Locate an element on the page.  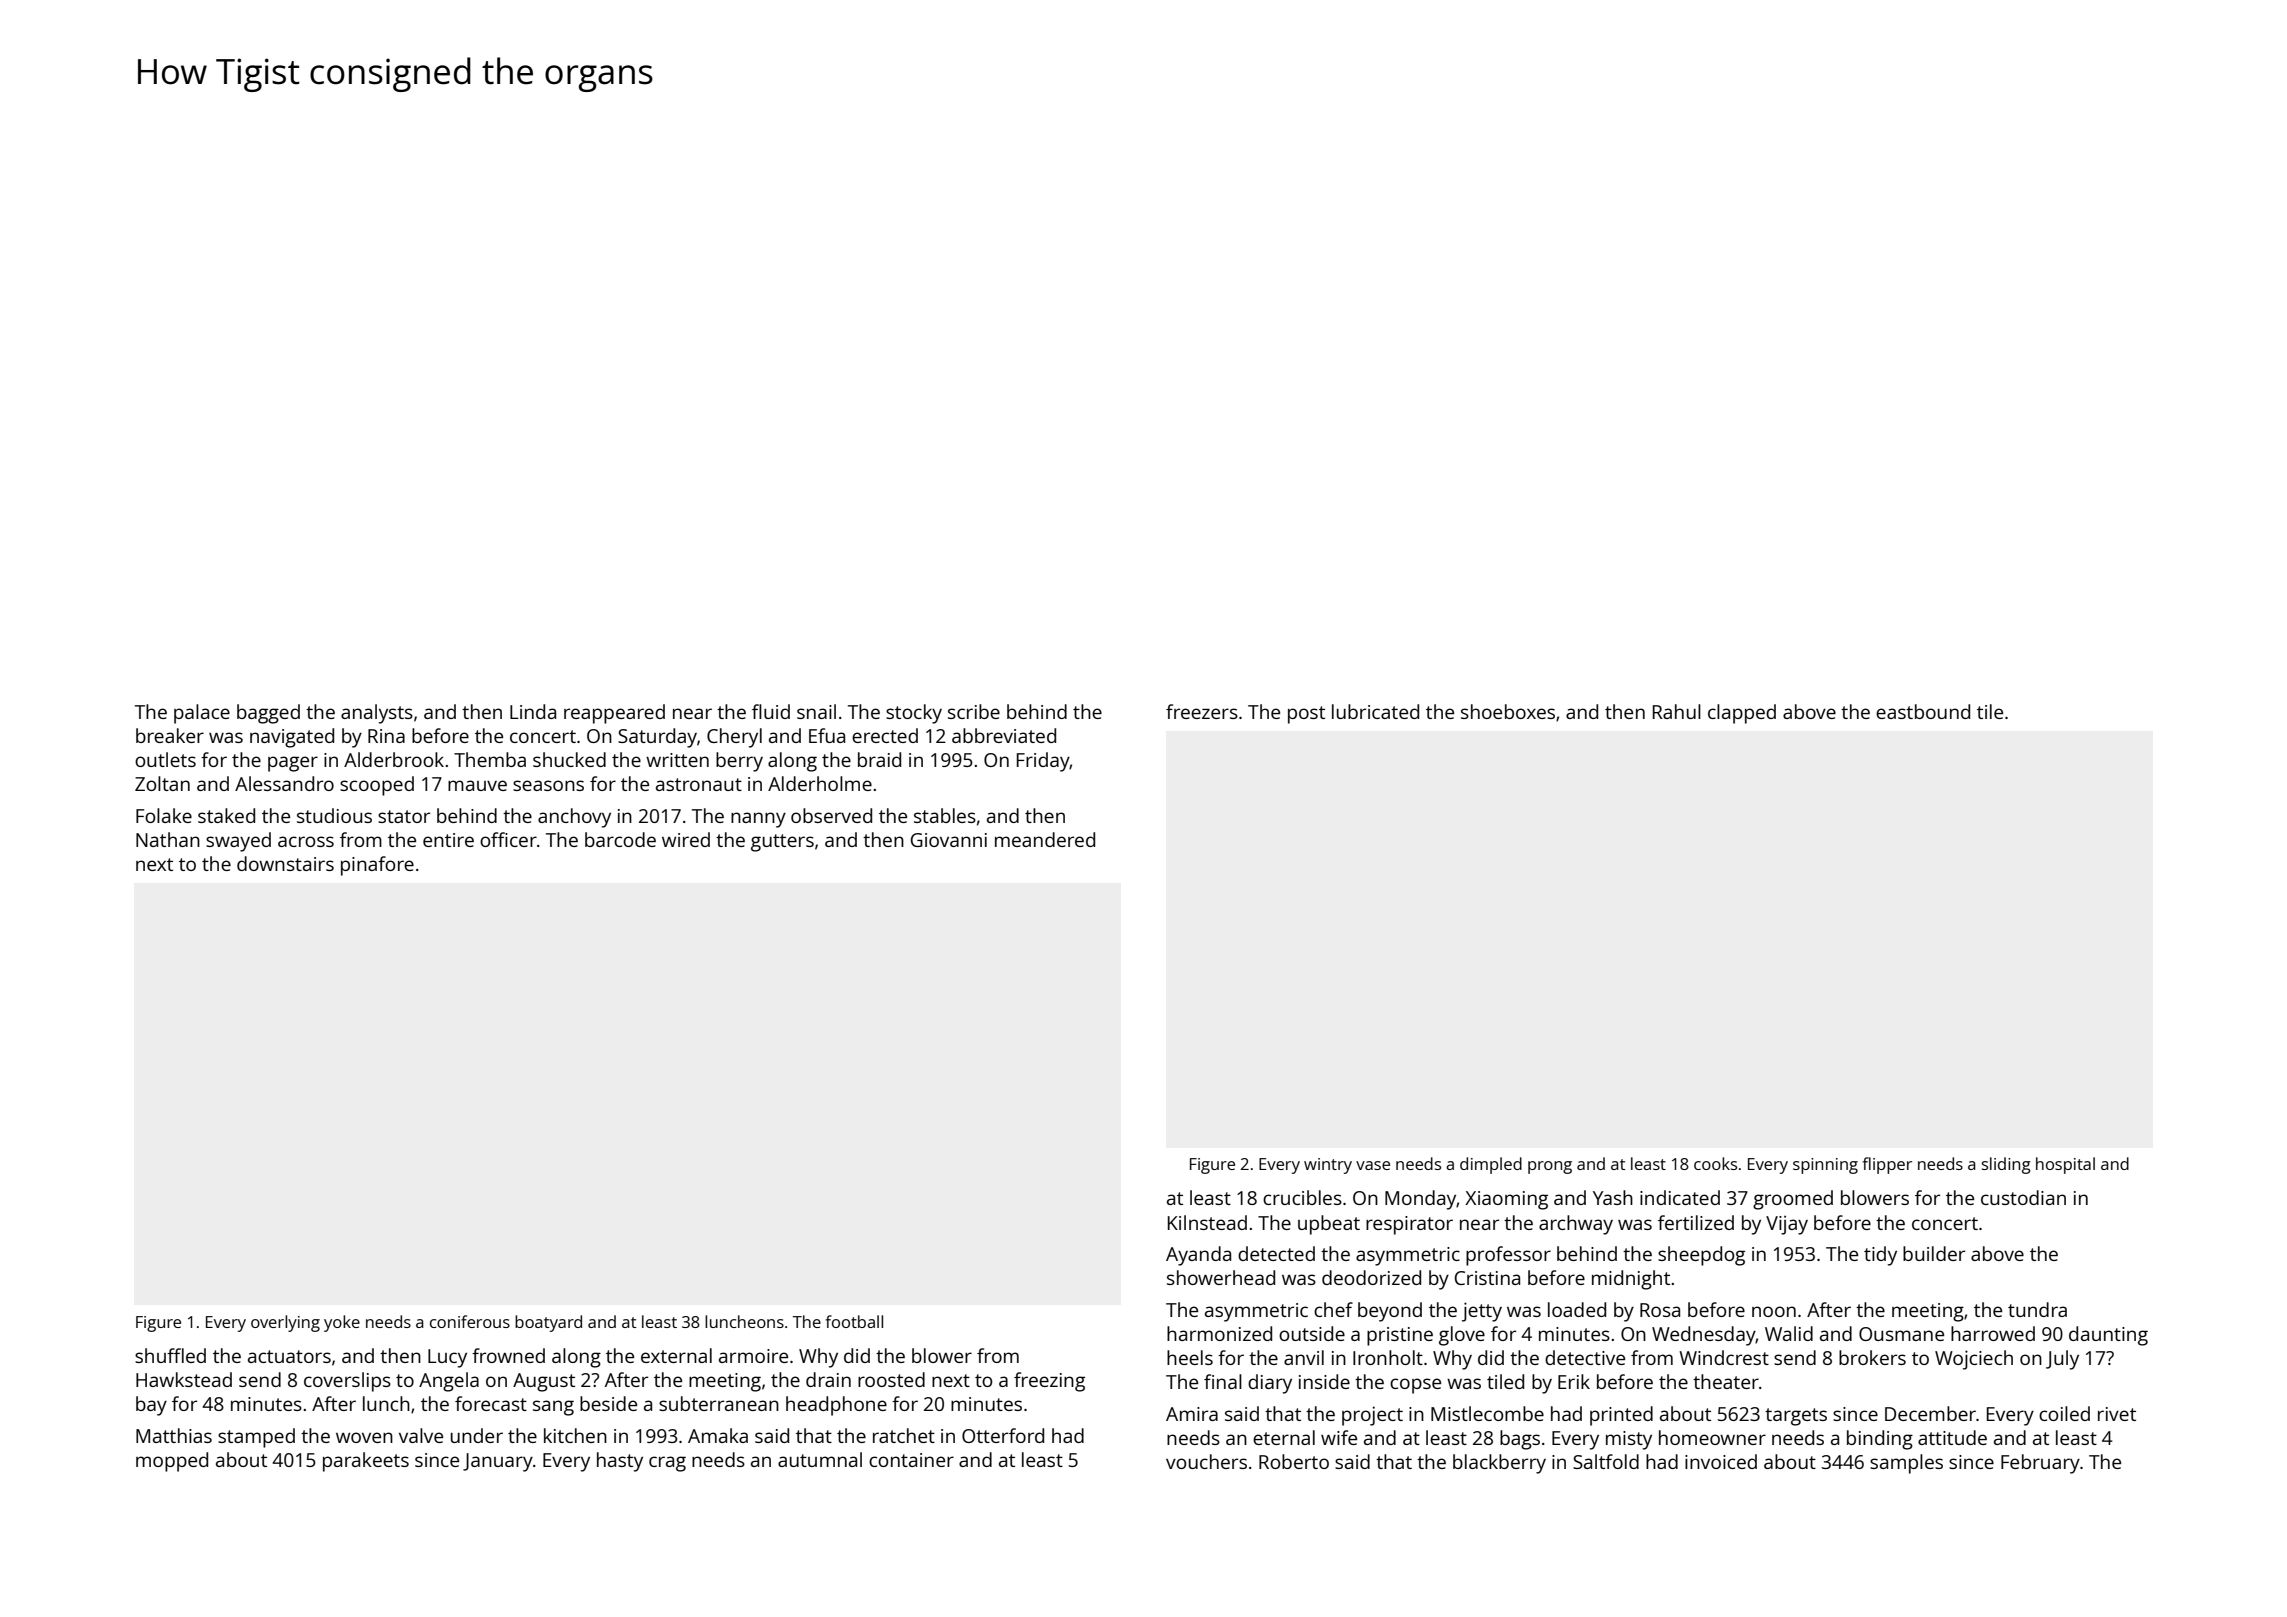
bagged is located at coordinates (268, 714).
